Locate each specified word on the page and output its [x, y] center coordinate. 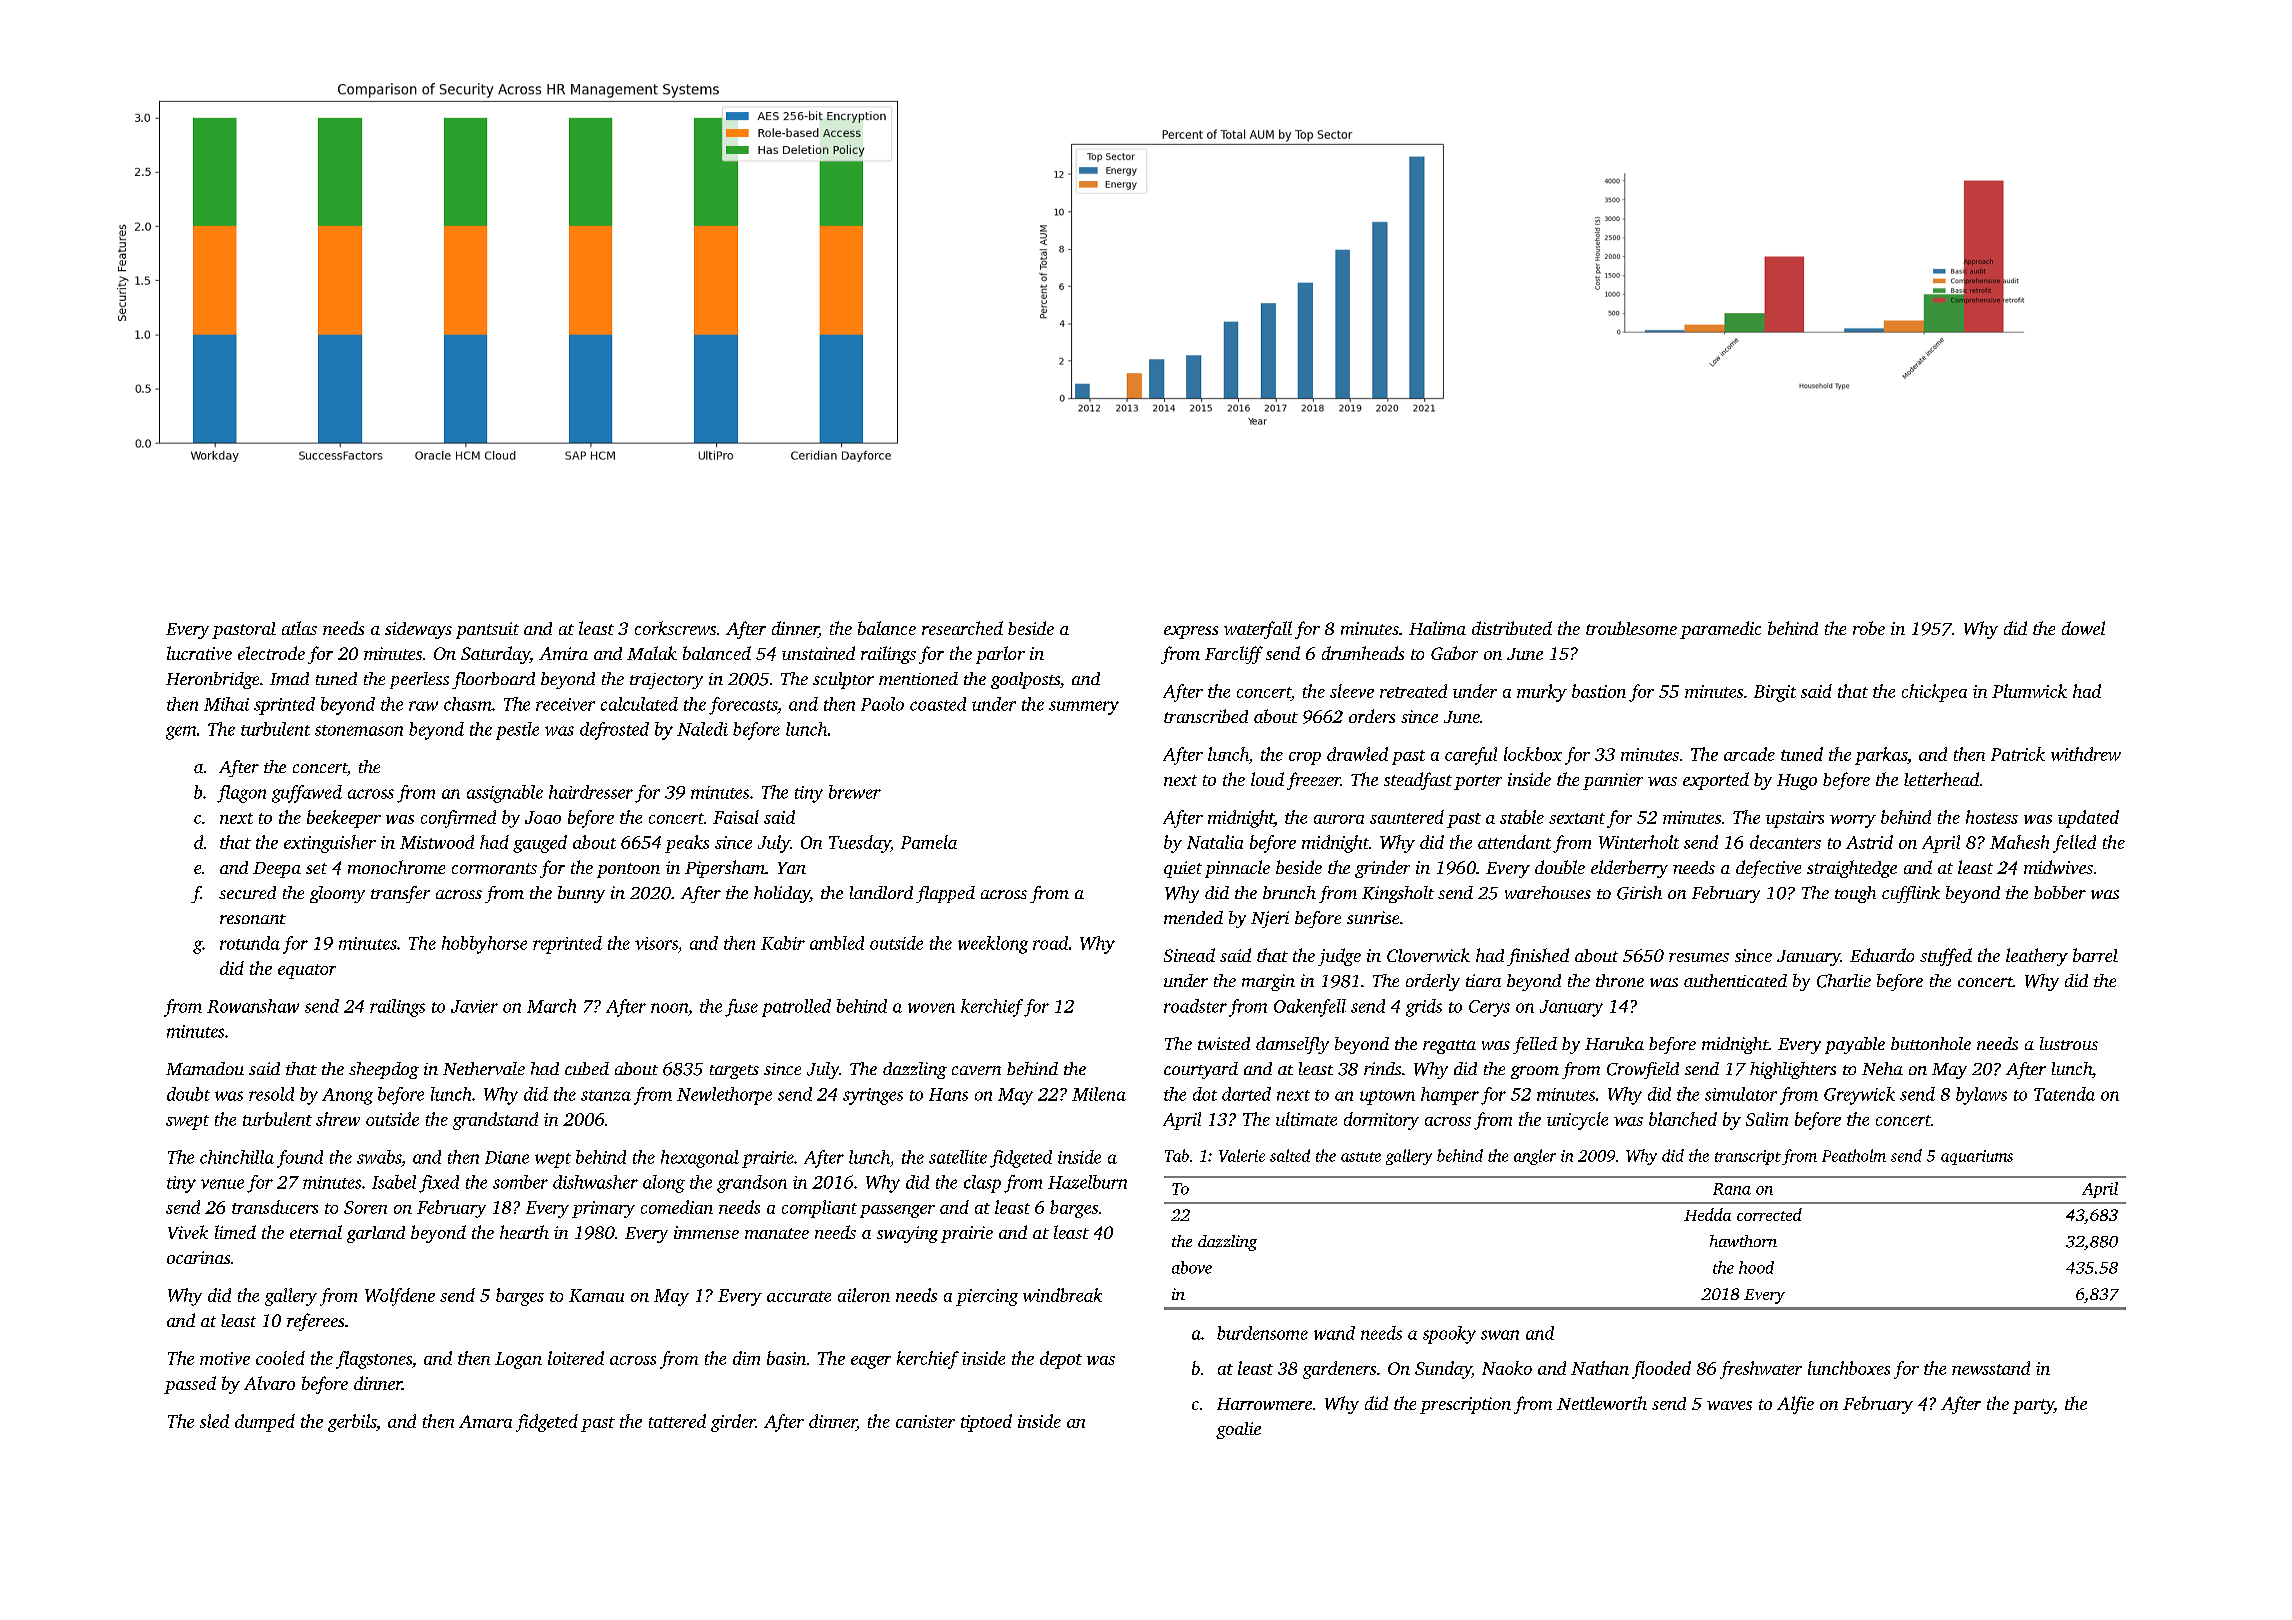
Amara [485, 1421]
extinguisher [330, 844]
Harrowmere [1264, 1404]
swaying [907, 1234]
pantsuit [487, 630]
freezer [1314, 781]
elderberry [1629, 869]
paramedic [1720, 630]
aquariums [1977, 1157]
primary [603, 1209]
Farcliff [1234, 655]
